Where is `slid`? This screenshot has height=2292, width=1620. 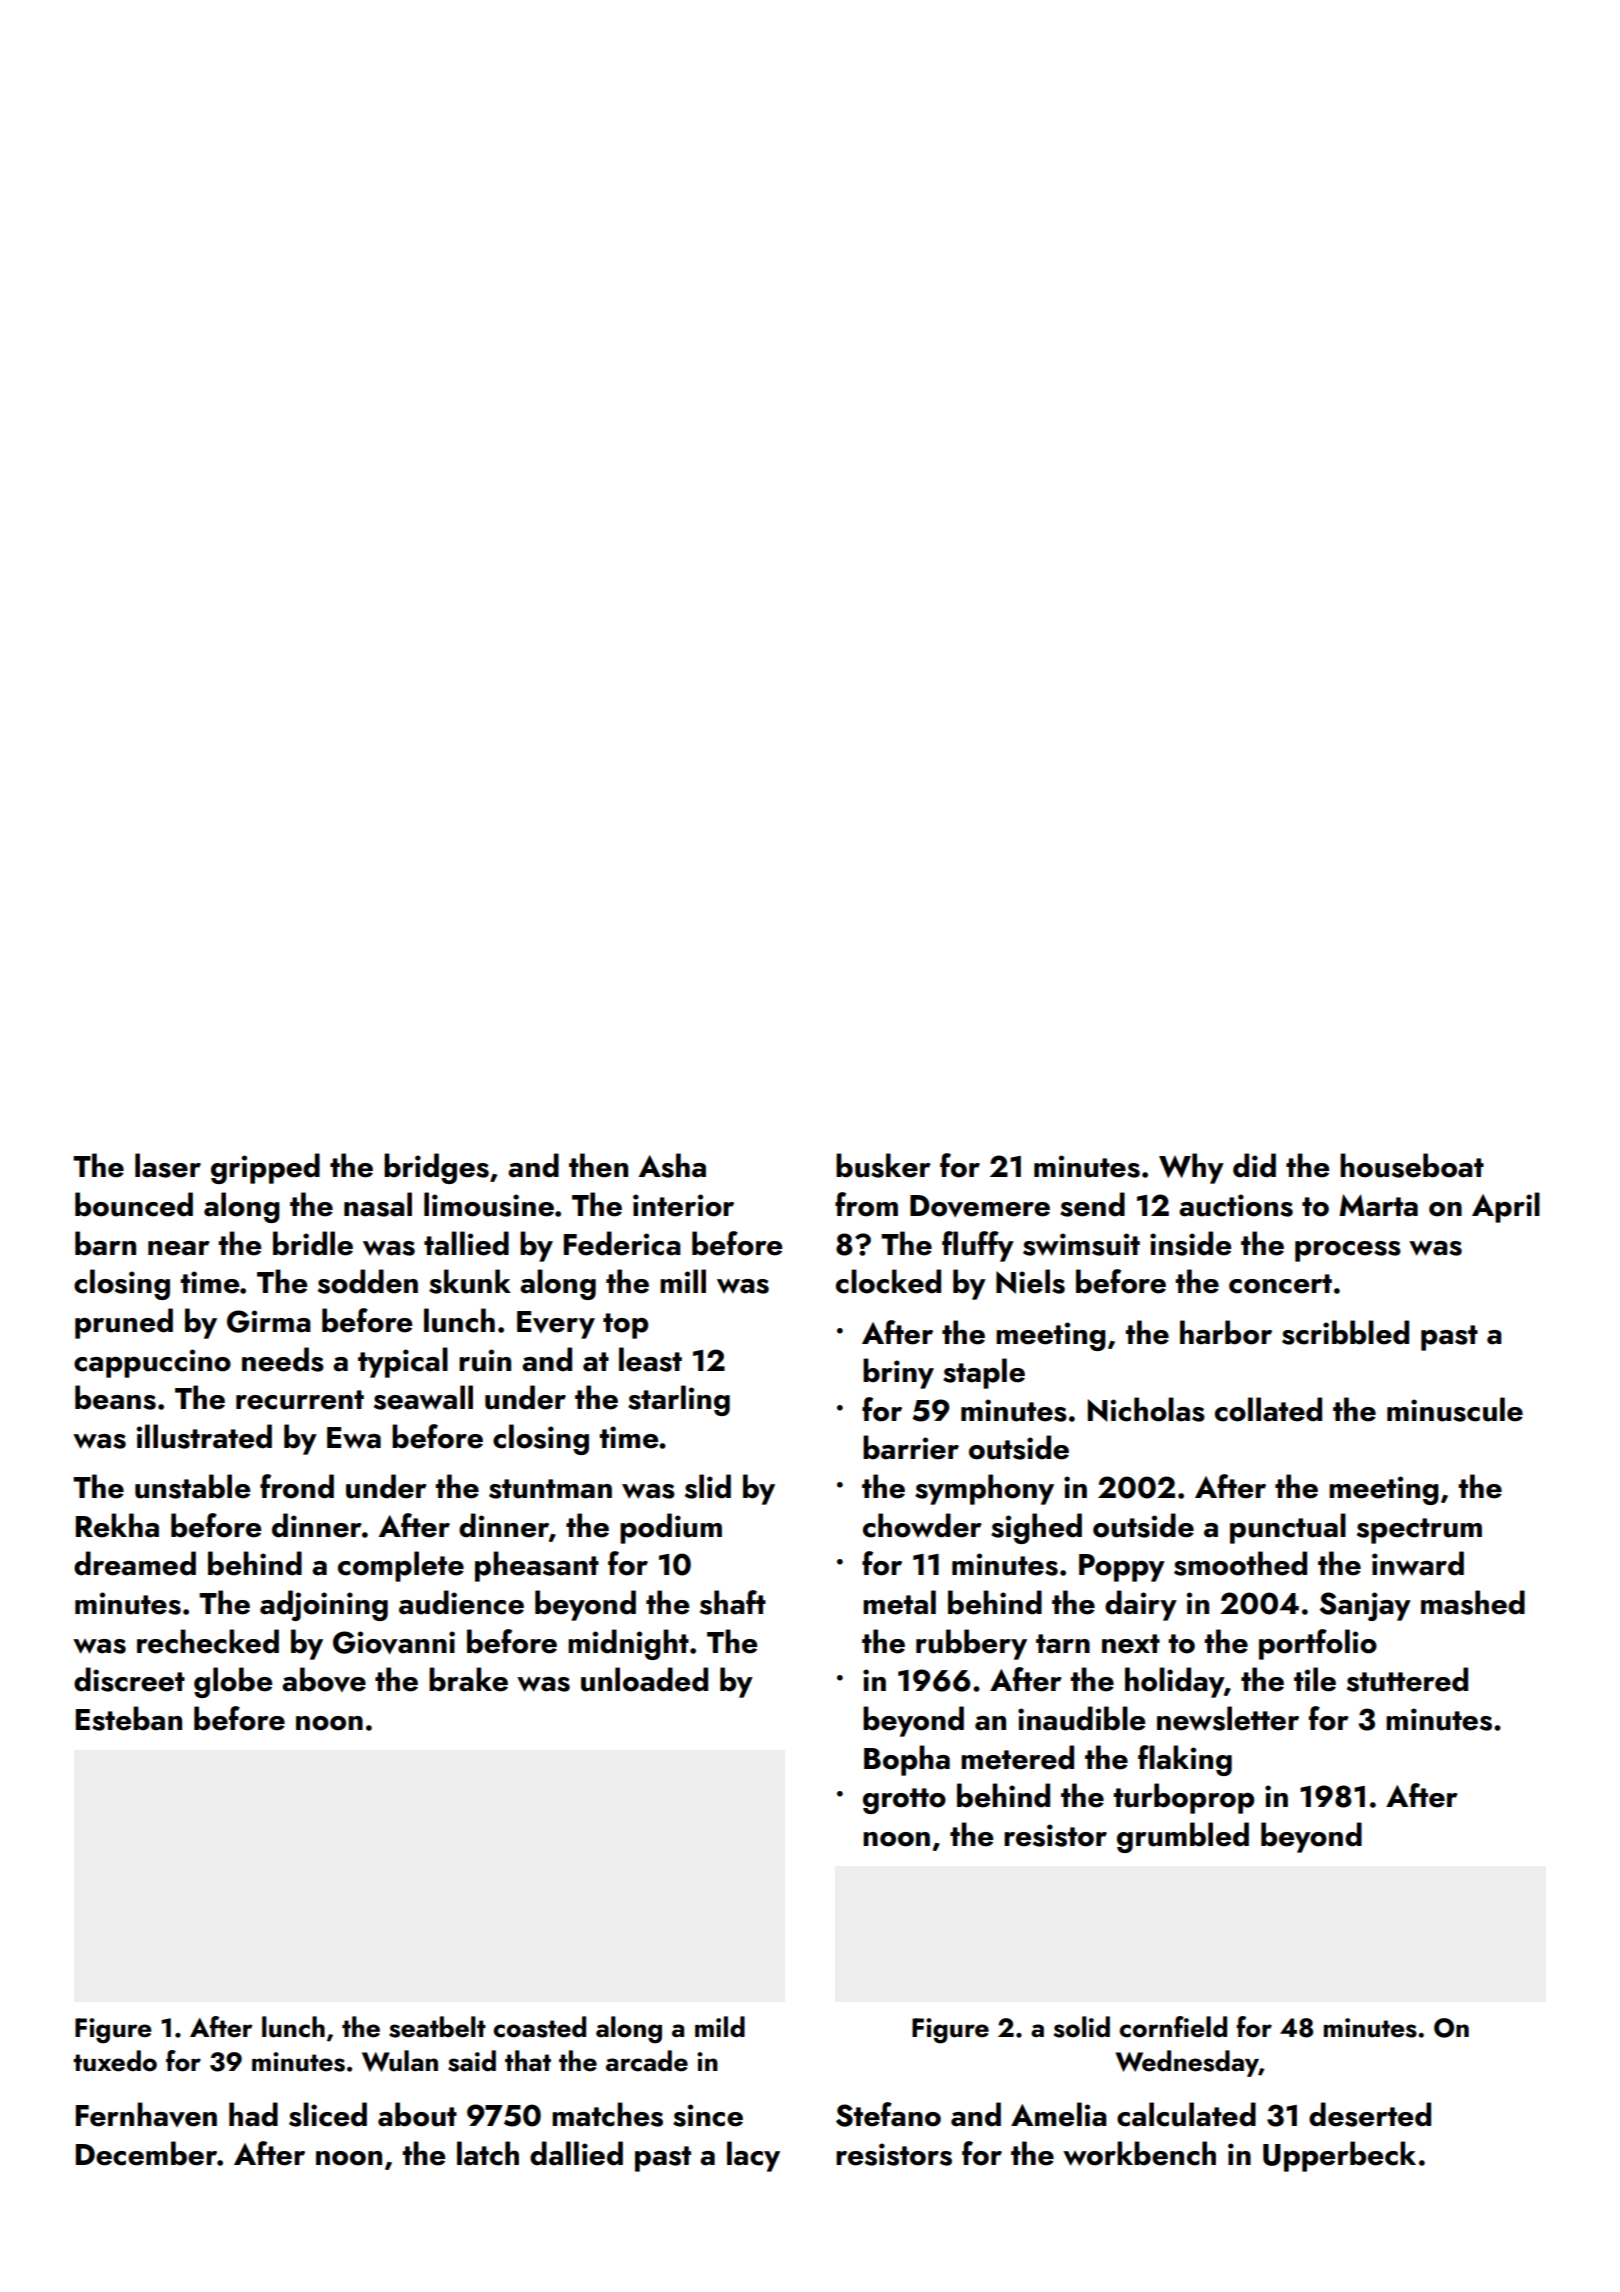
slid is located at coordinates (708, 1486).
